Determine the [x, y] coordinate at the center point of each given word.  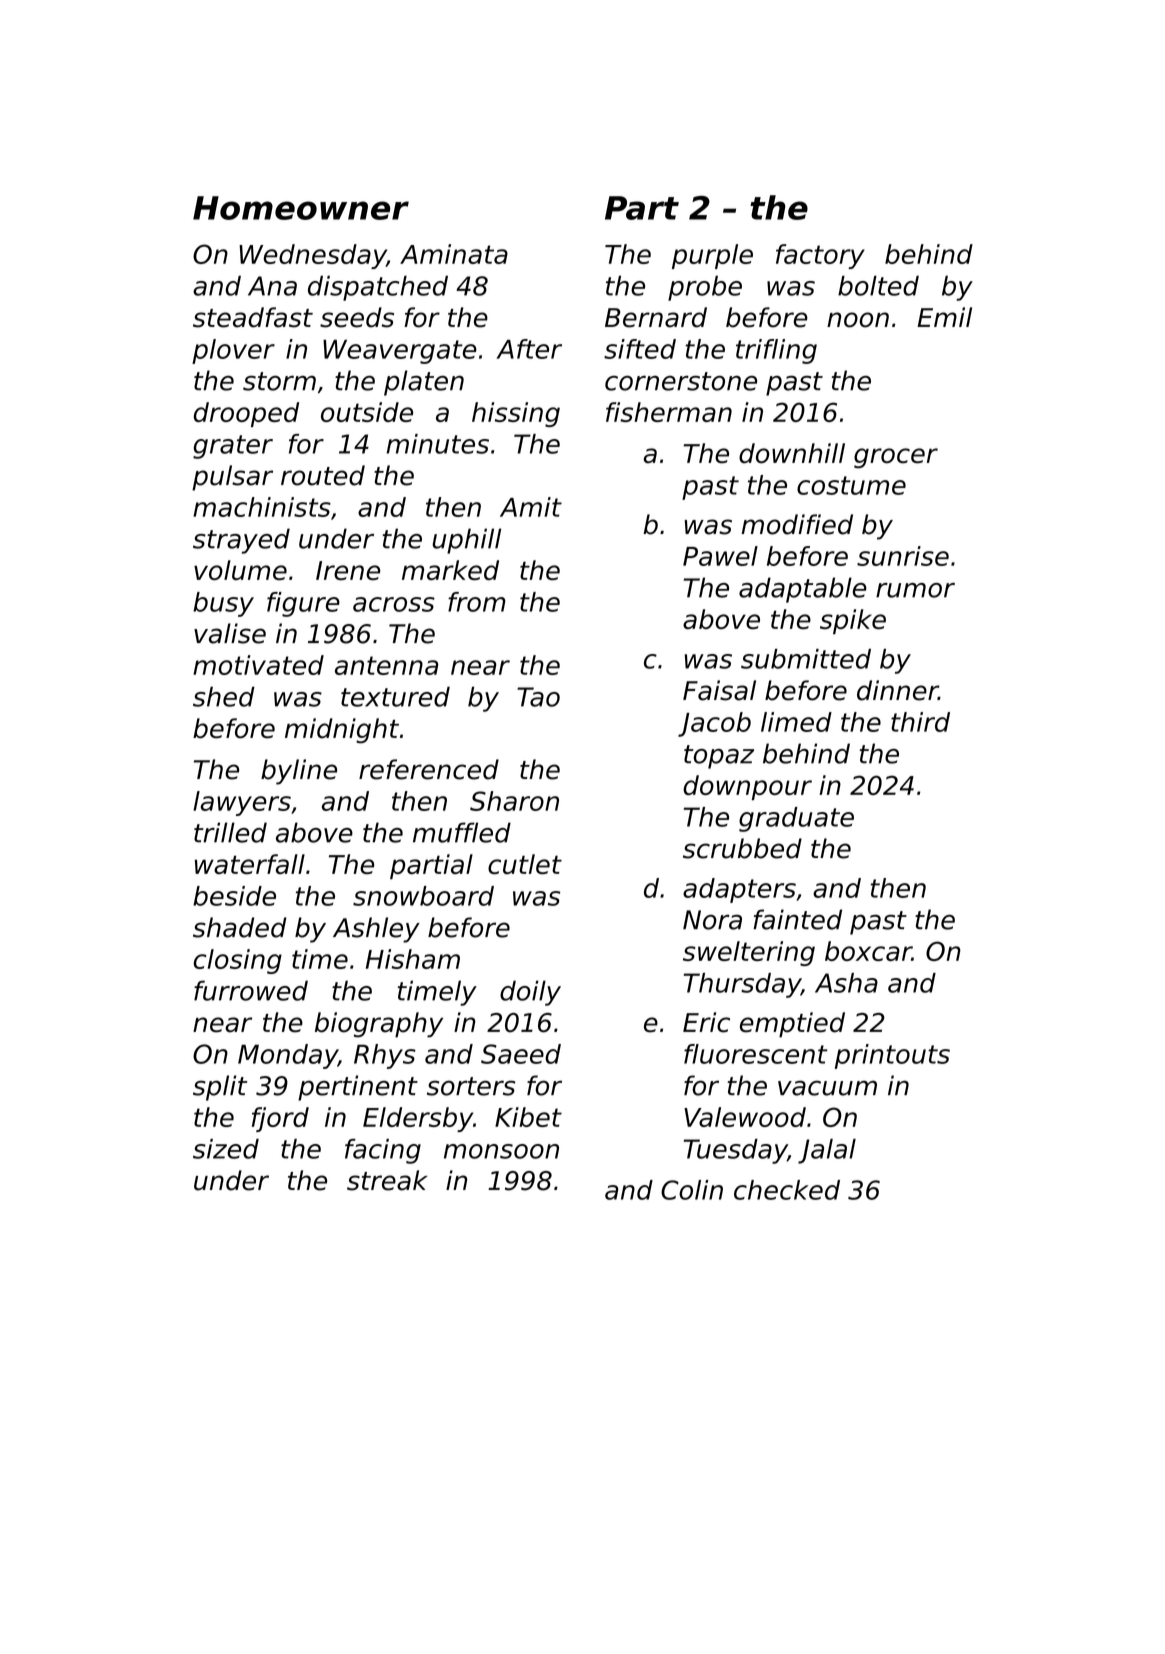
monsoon [501, 1151]
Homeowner [301, 208]
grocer [896, 458]
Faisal [719, 690]
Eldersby [418, 1119]
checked [787, 1190]
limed [796, 722]
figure [303, 604]
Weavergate [400, 352]
